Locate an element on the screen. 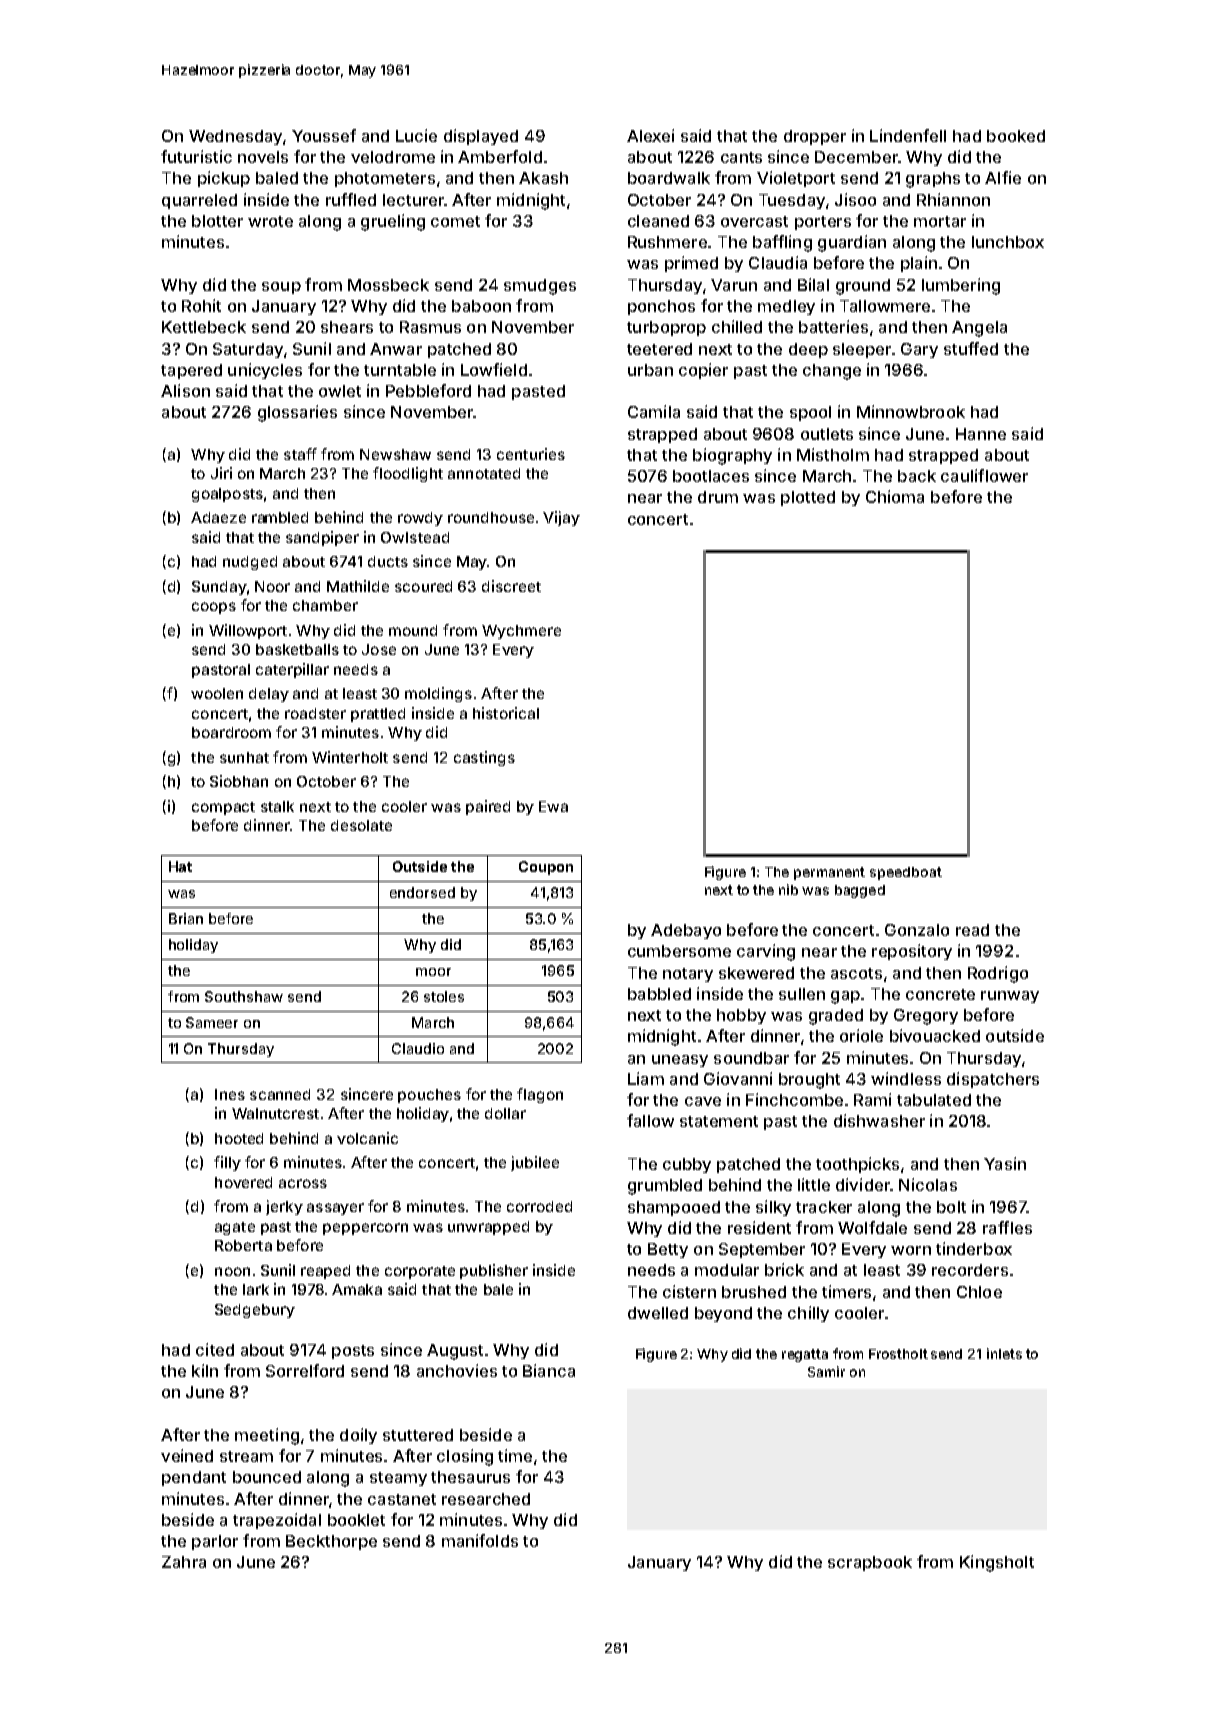 This screenshot has width=1208, height=1709. Hanne is located at coordinates (981, 434).
